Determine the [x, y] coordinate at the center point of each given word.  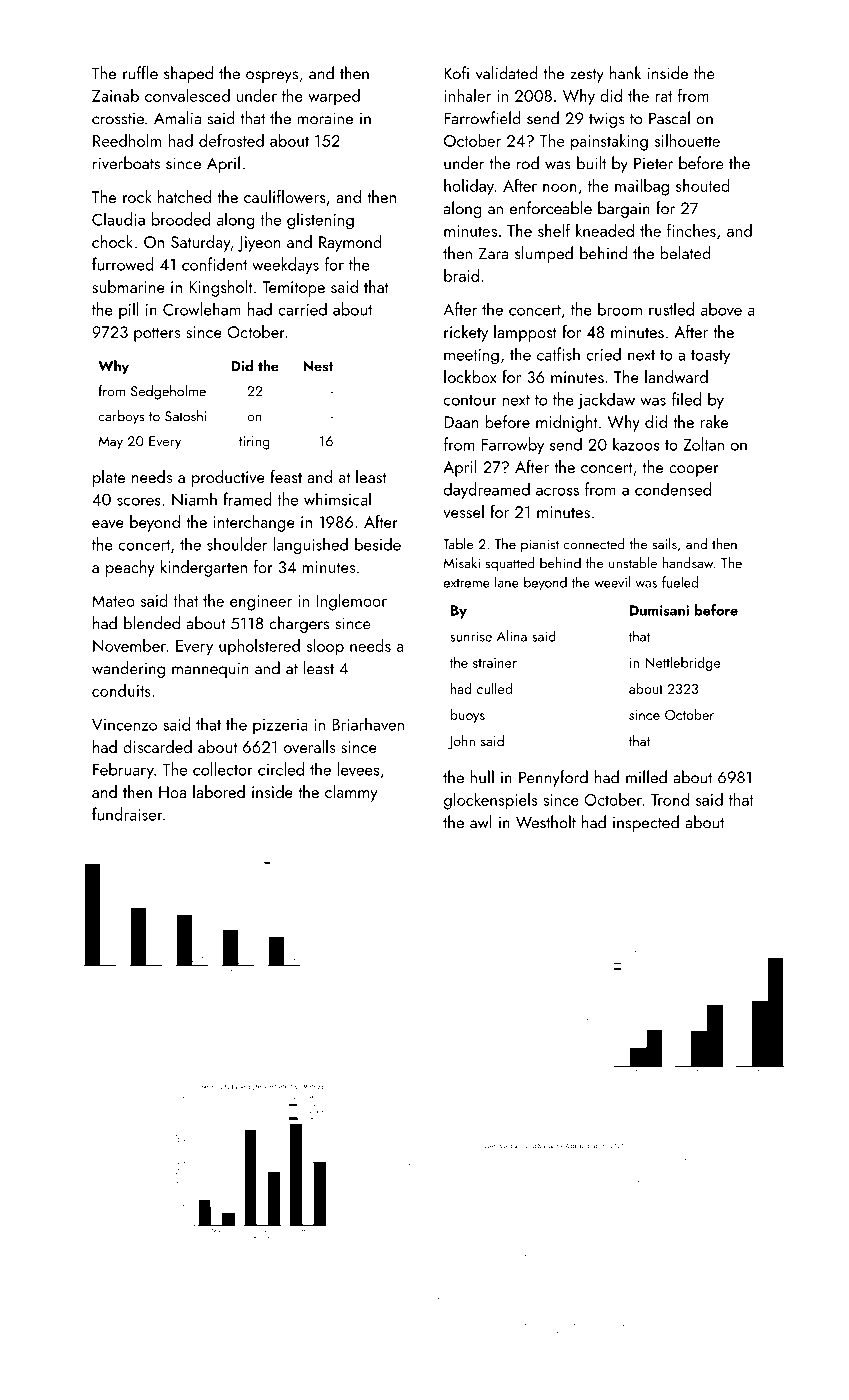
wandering [128, 669]
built [591, 163]
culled [494, 688]
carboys [121, 417]
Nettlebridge [683, 663]
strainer [495, 663]
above [721, 309]
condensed [673, 489]
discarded [157, 746]
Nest [318, 366]
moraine [325, 118]
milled [646, 777]
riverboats [126, 163]
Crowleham [202, 309]
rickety [466, 333]
